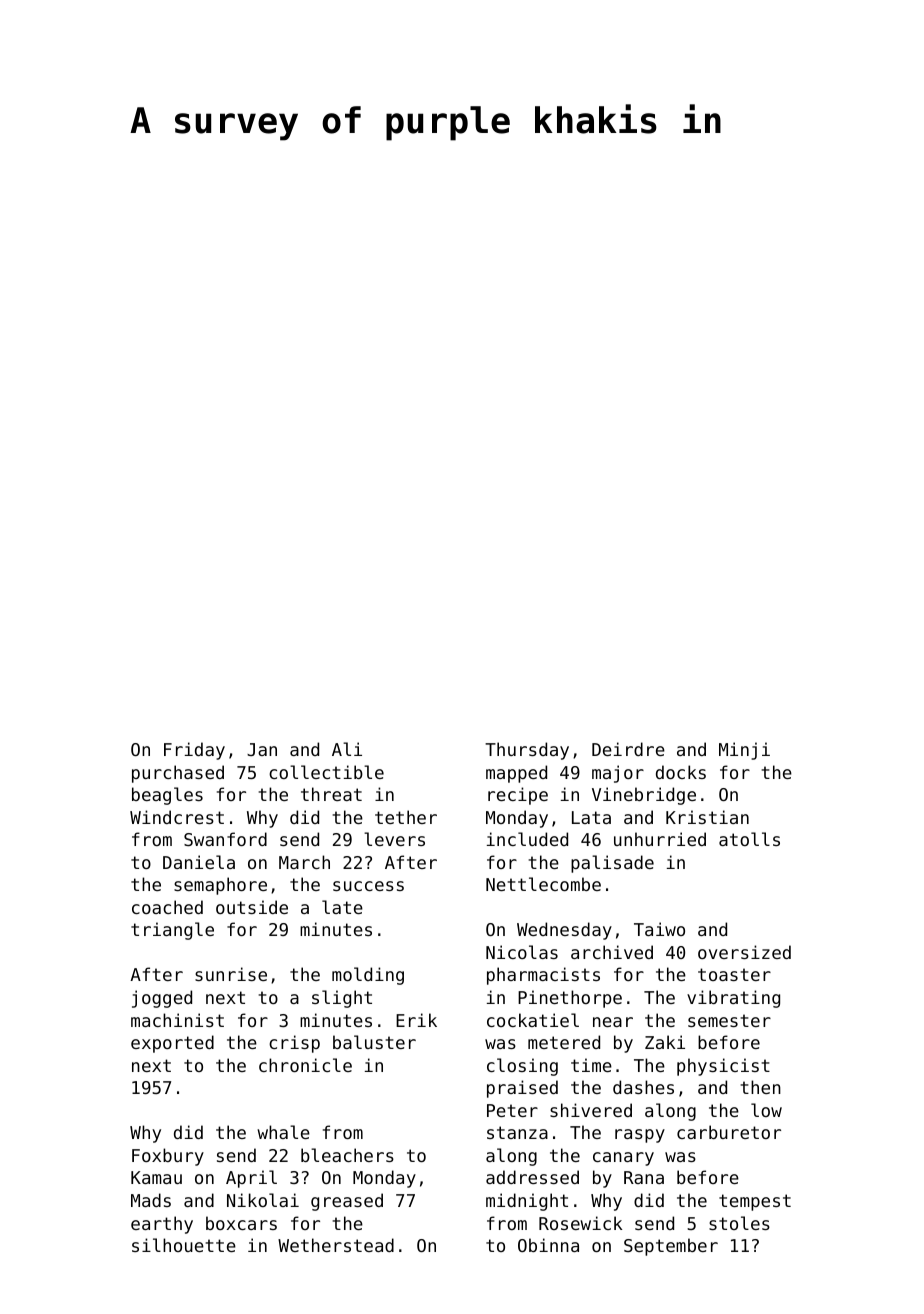  I want to click on Friday, so click(194, 751).
